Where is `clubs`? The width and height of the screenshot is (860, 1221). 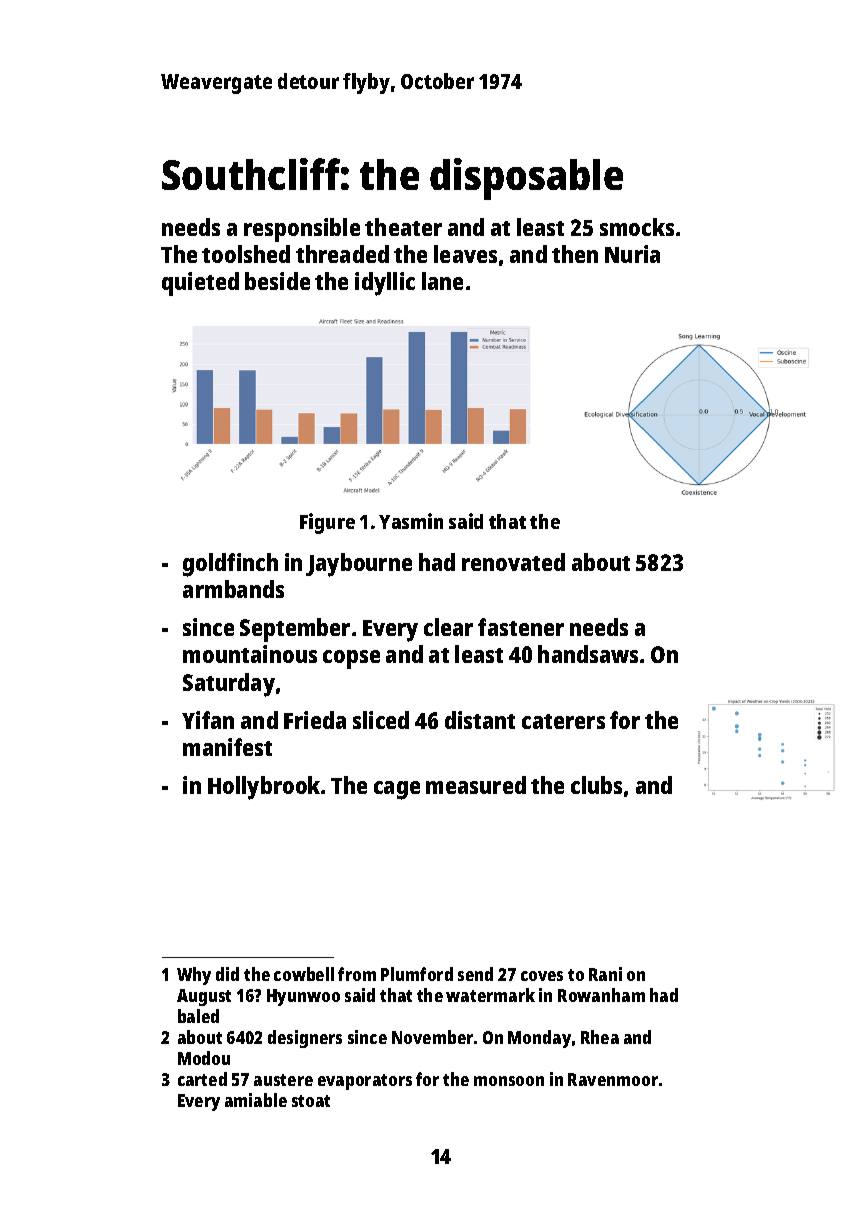 clubs is located at coordinates (596, 785).
